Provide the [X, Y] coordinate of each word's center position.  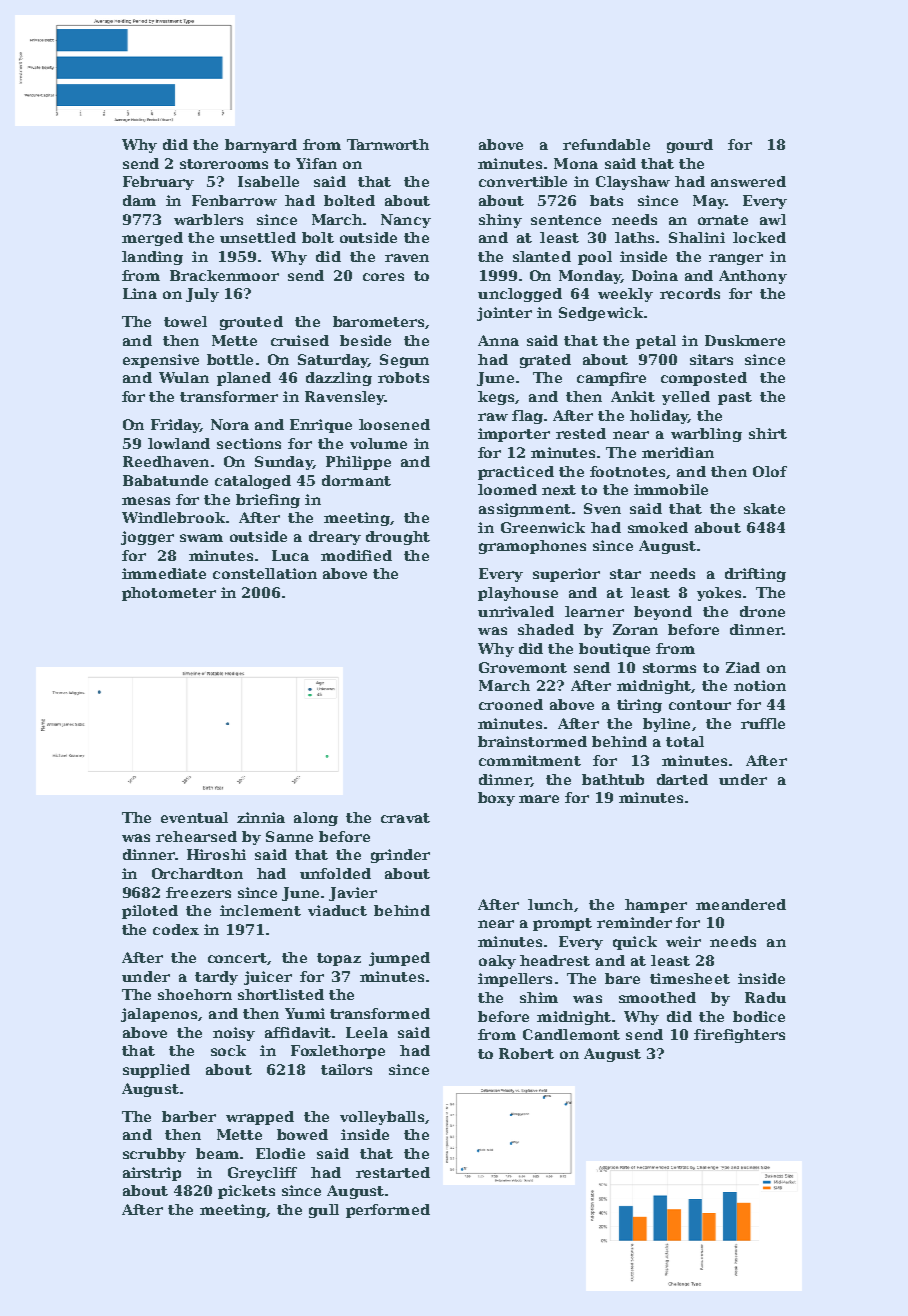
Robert [526, 1053]
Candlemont [571, 1034]
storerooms [224, 164]
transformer [229, 396]
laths [634, 237]
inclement [260, 910]
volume [378, 443]
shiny [500, 221]
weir [683, 941]
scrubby [154, 1155]
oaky [497, 962]
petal [656, 342]
